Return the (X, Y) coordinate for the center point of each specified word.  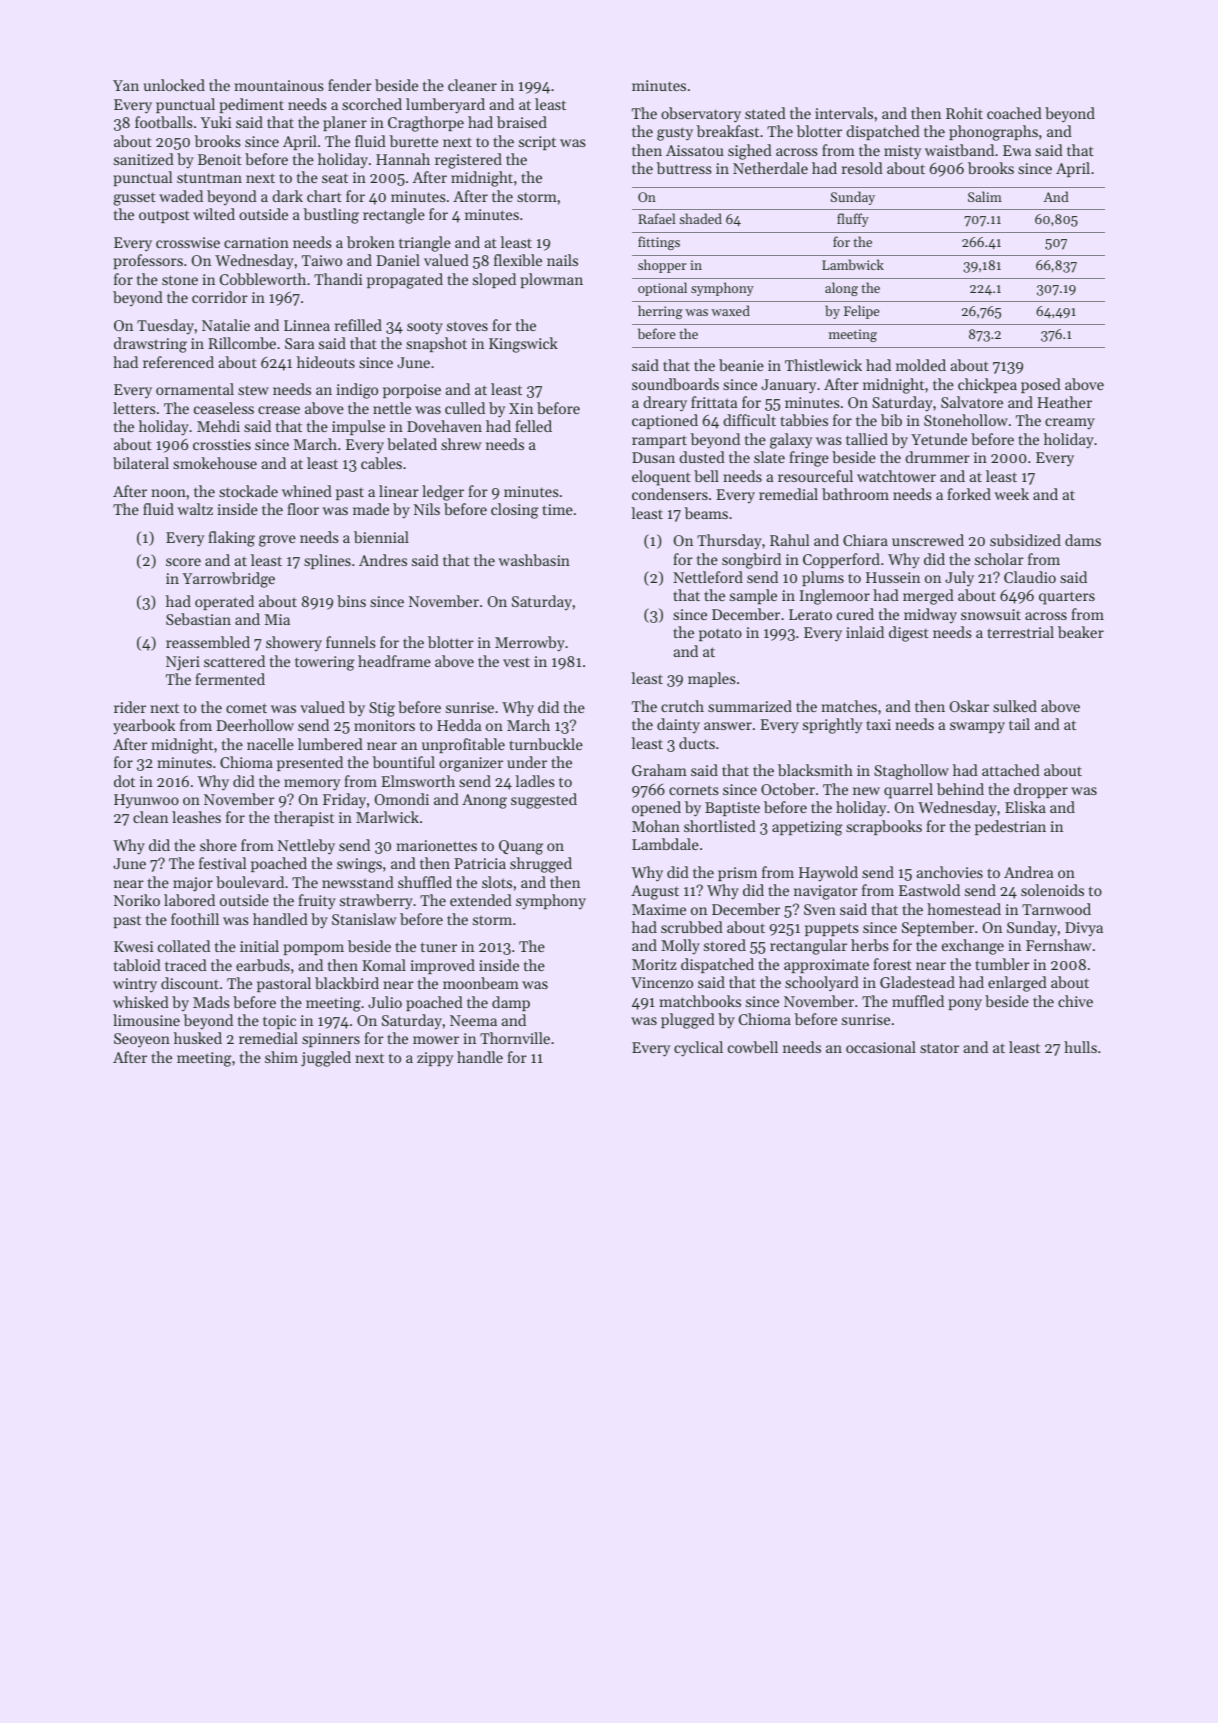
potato (720, 634)
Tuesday (165, 326)
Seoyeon (142, 1040)
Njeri (183, 663)
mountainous (279, 85)
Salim (985, 196)
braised (522, 122)
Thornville (515, 1038)
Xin (521, 408)
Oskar (969, 706)
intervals (844, 113)
